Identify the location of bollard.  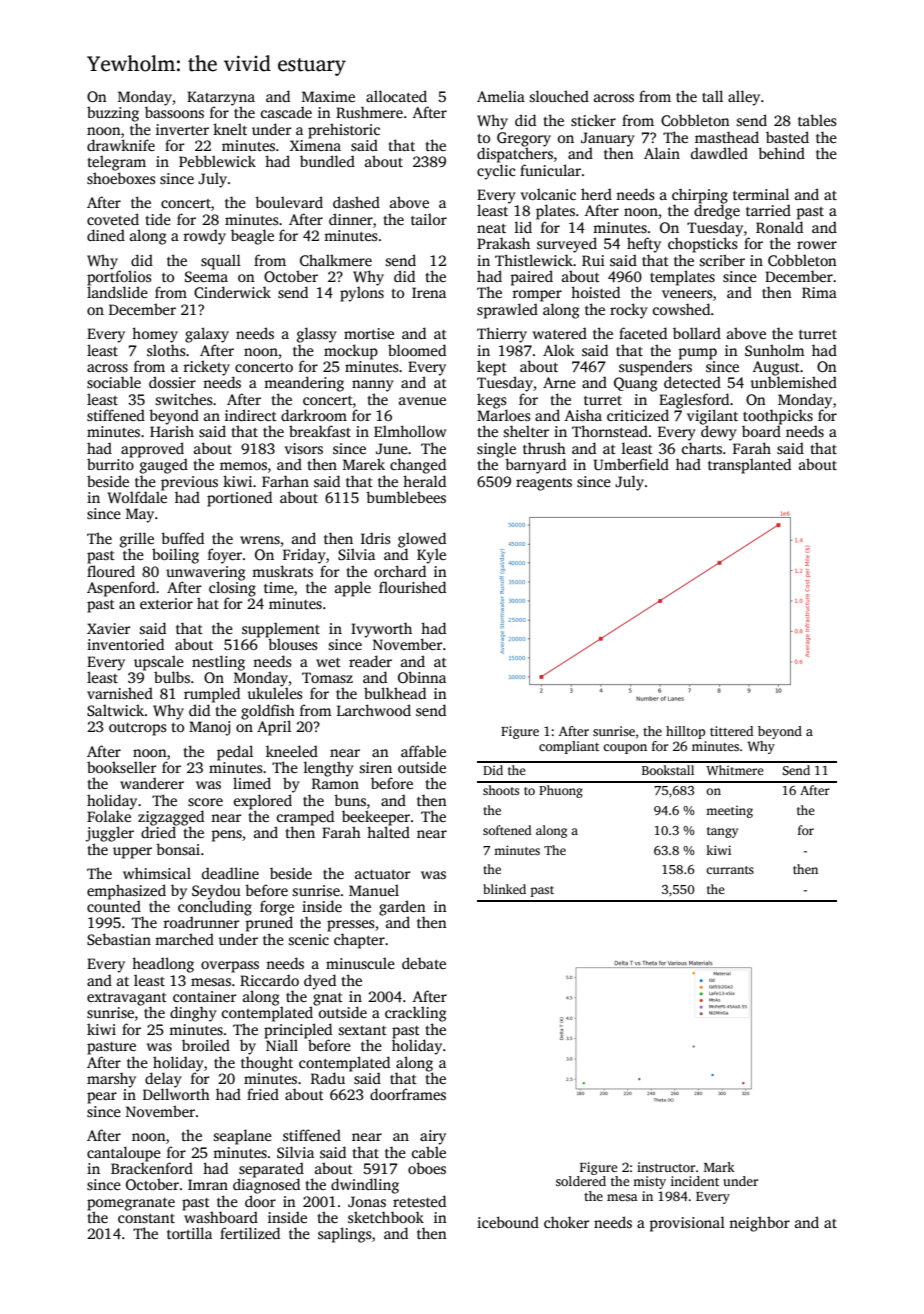
(697, 333).
